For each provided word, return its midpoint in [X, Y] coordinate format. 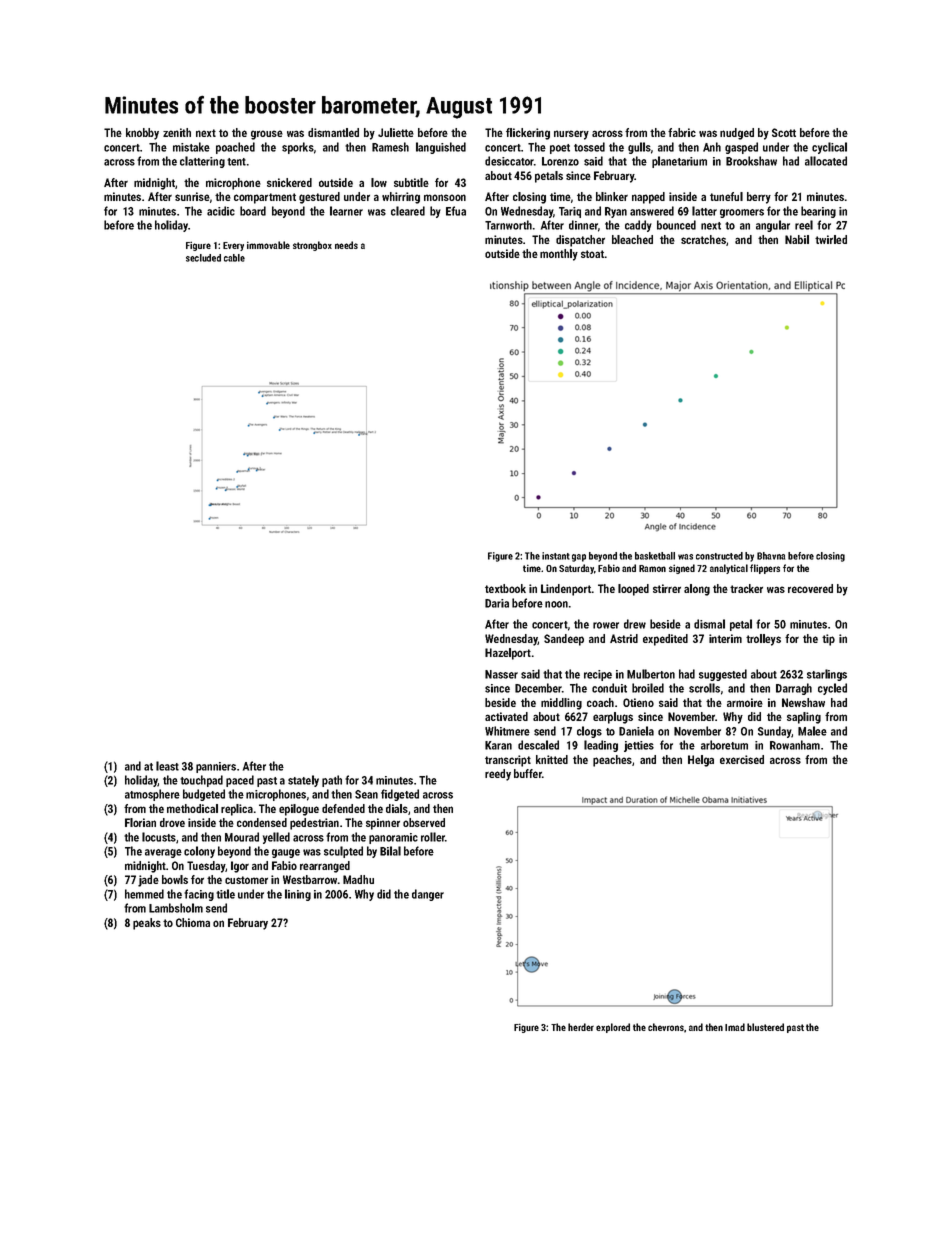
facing [199, 895]
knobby [142, 134]
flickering [528, 134]
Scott [784, 132]
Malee [812, 731]
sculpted [343, 852]
